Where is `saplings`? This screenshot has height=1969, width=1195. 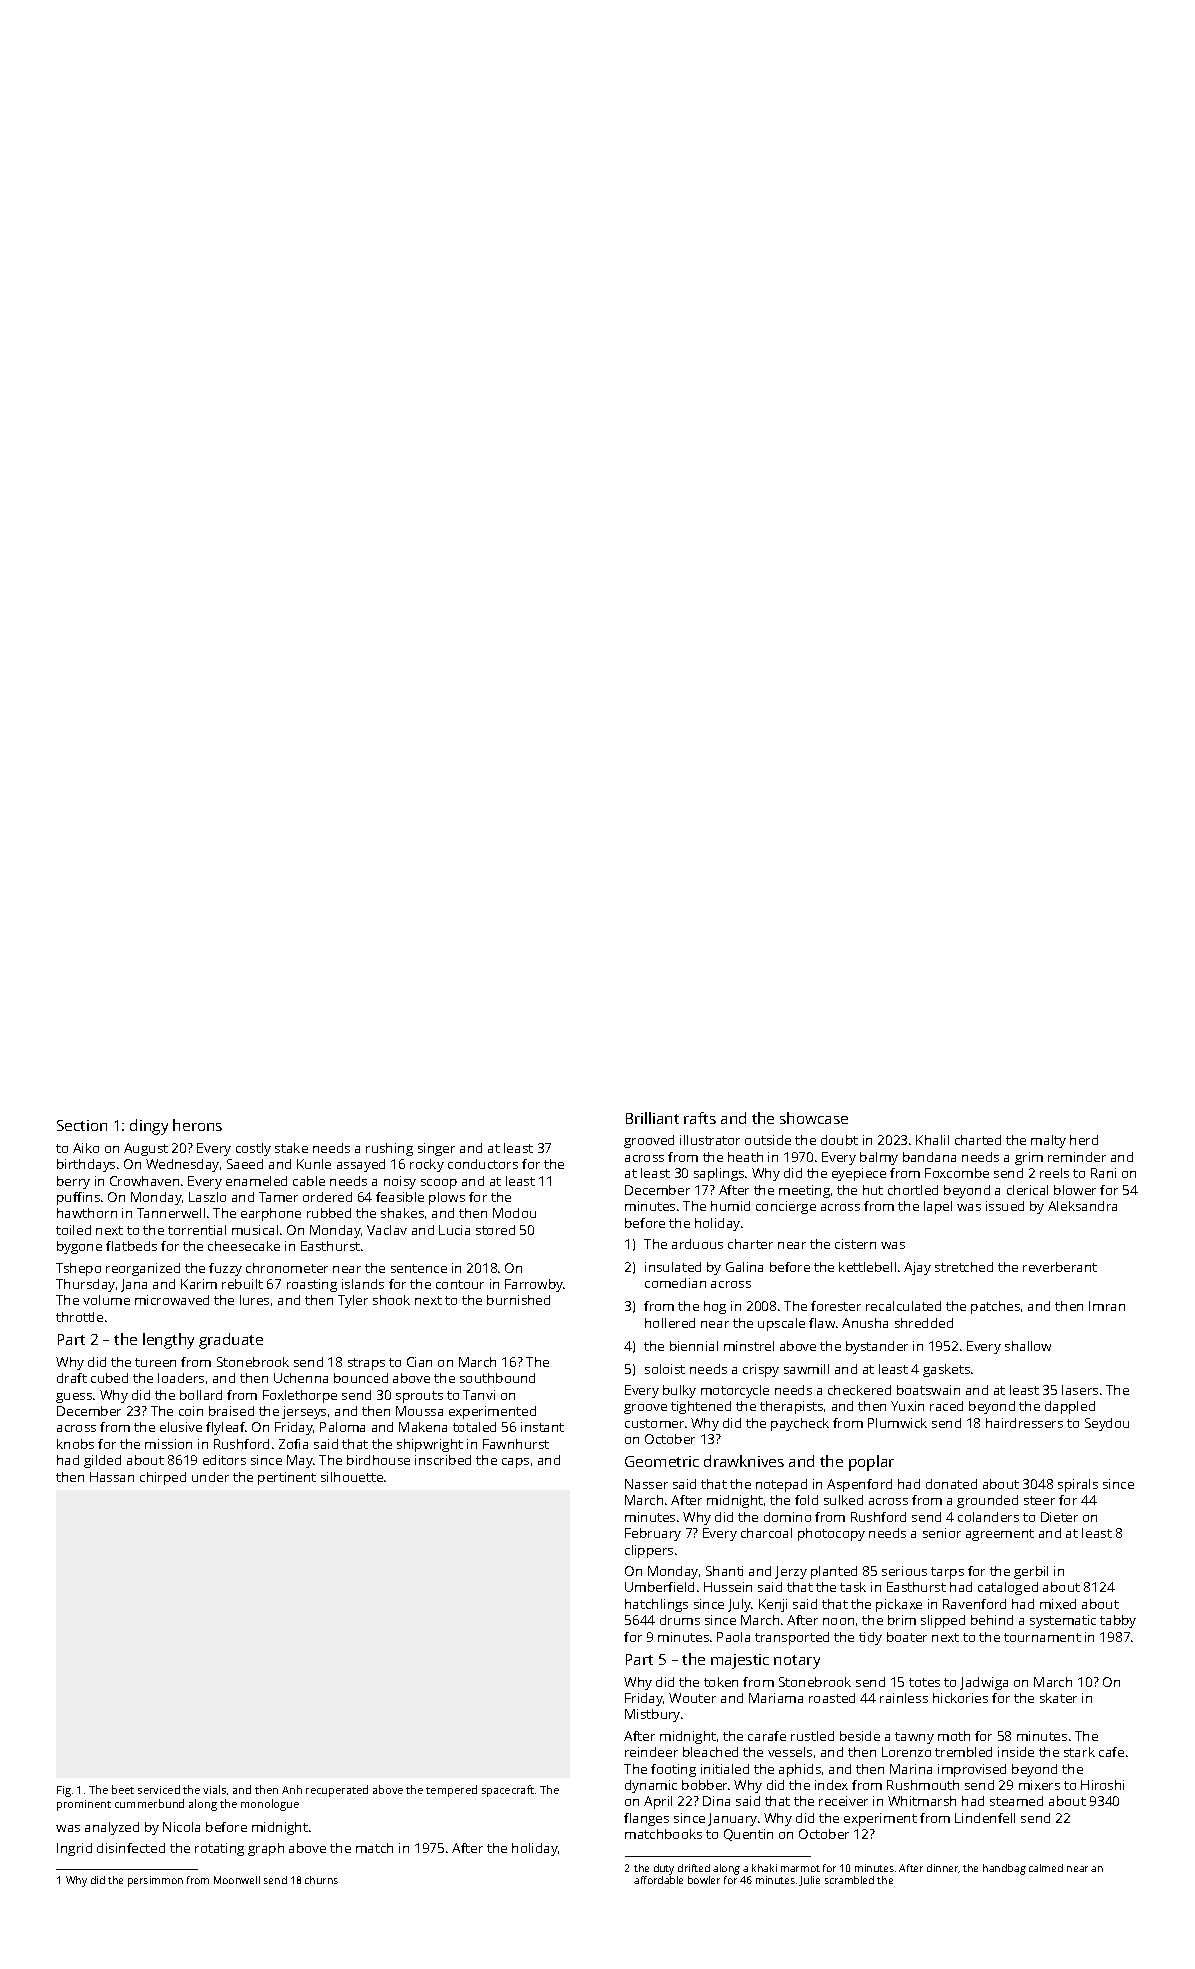
saplings is located at coordinates (719, 1174).
